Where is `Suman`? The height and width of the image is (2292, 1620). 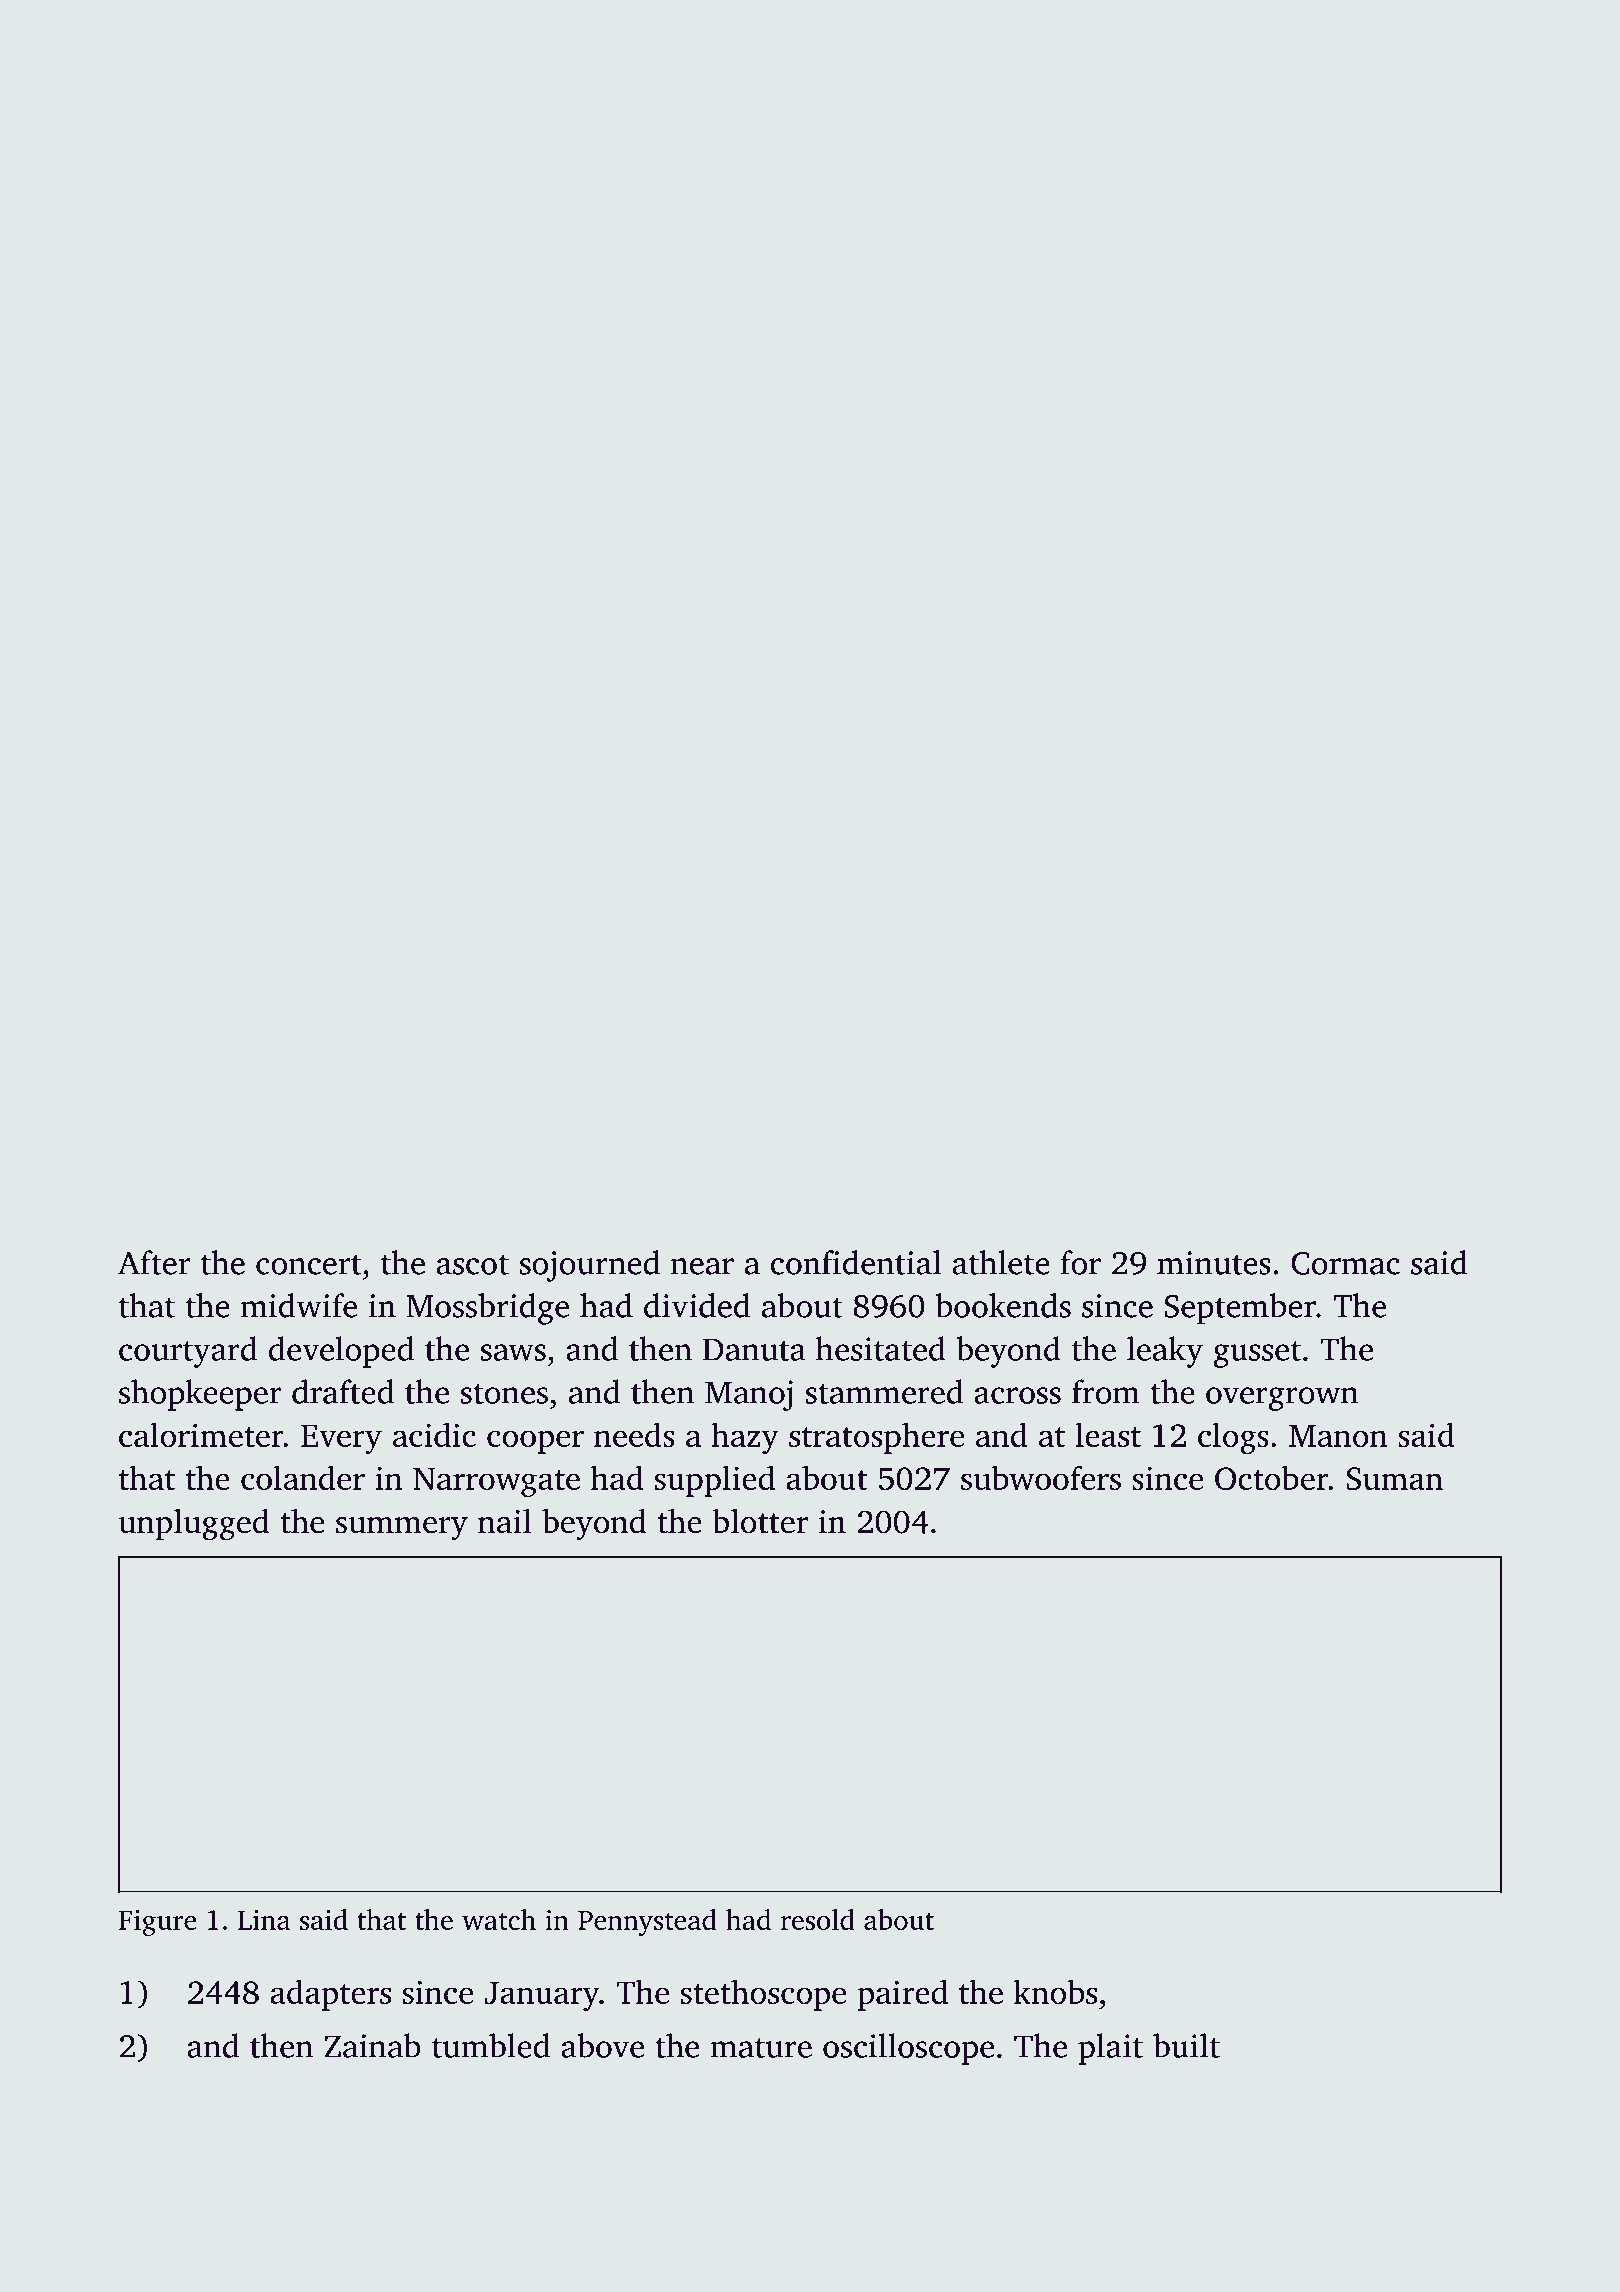 Suman is located at coordinates (1394, 1479).
